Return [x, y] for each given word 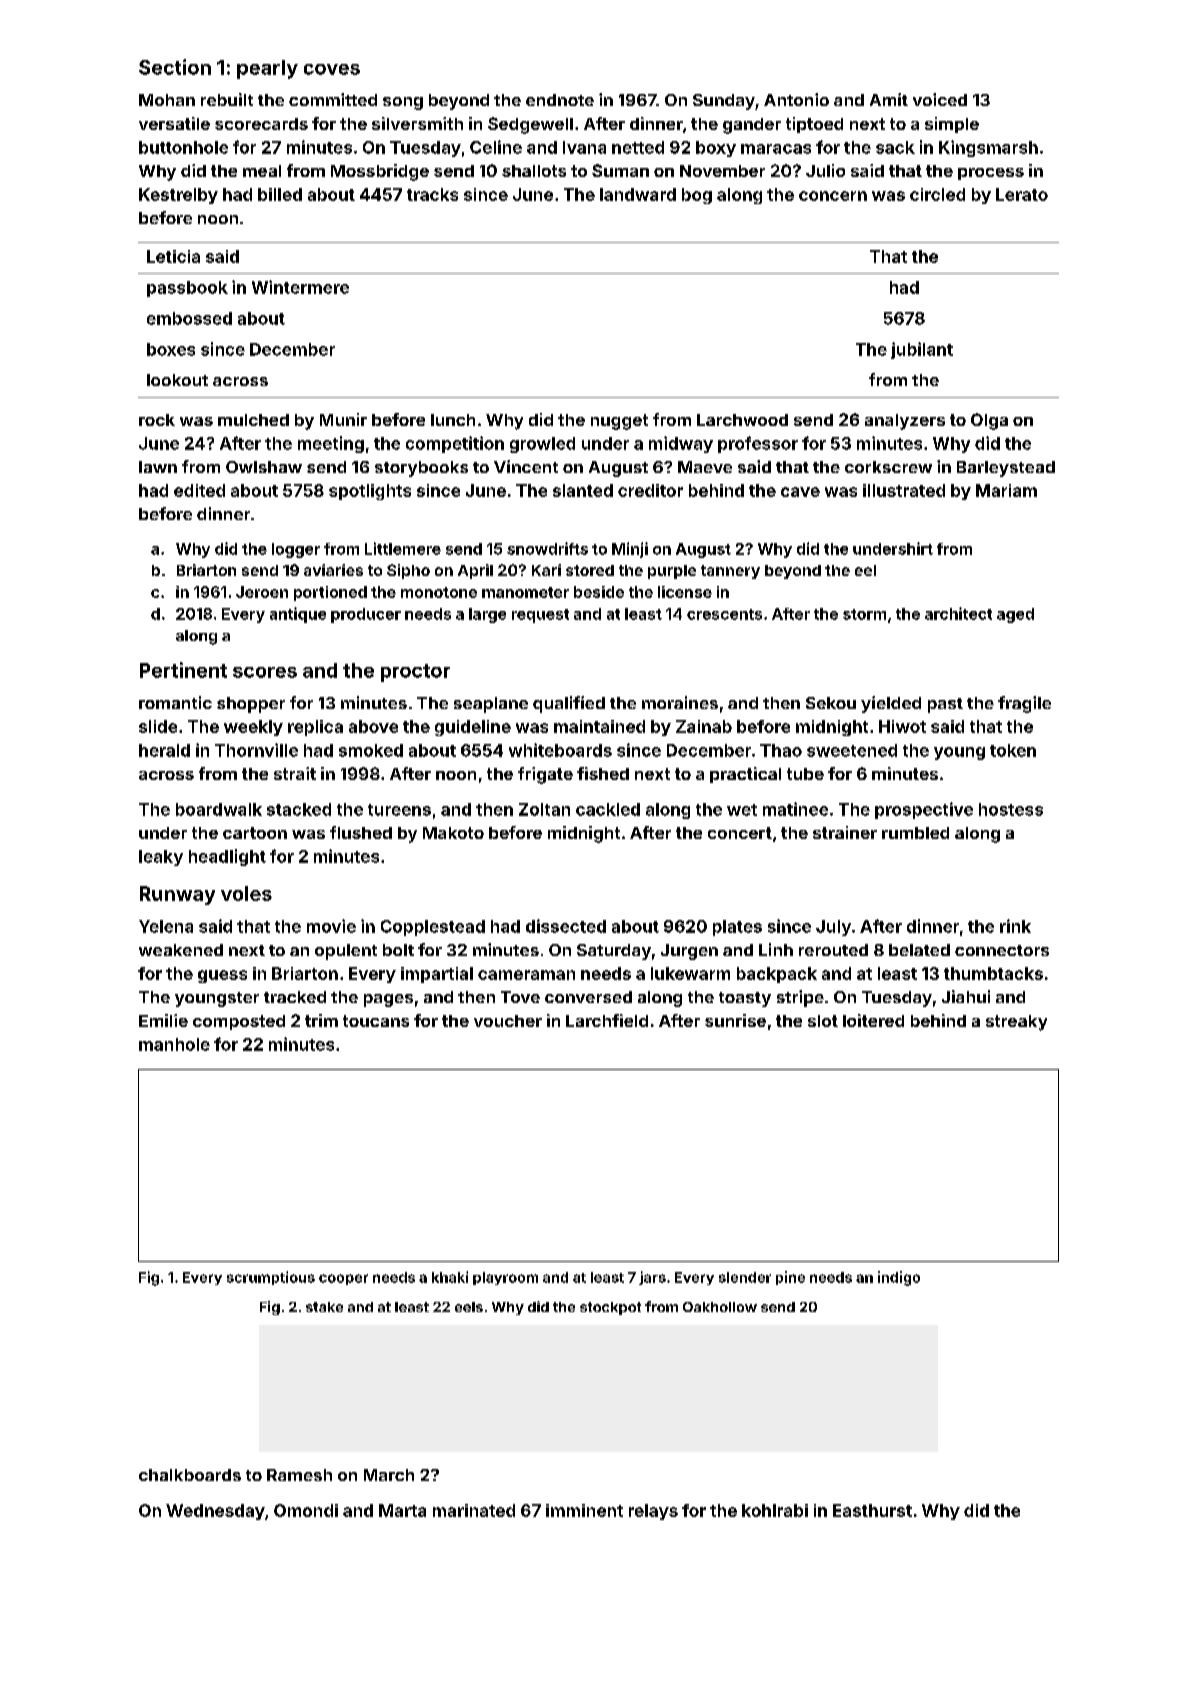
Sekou [831, 703]
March [389, 1475]
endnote [560, 100]
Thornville [256, 750]
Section [175, 67]
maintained [599, 726]
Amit [889, 99]
